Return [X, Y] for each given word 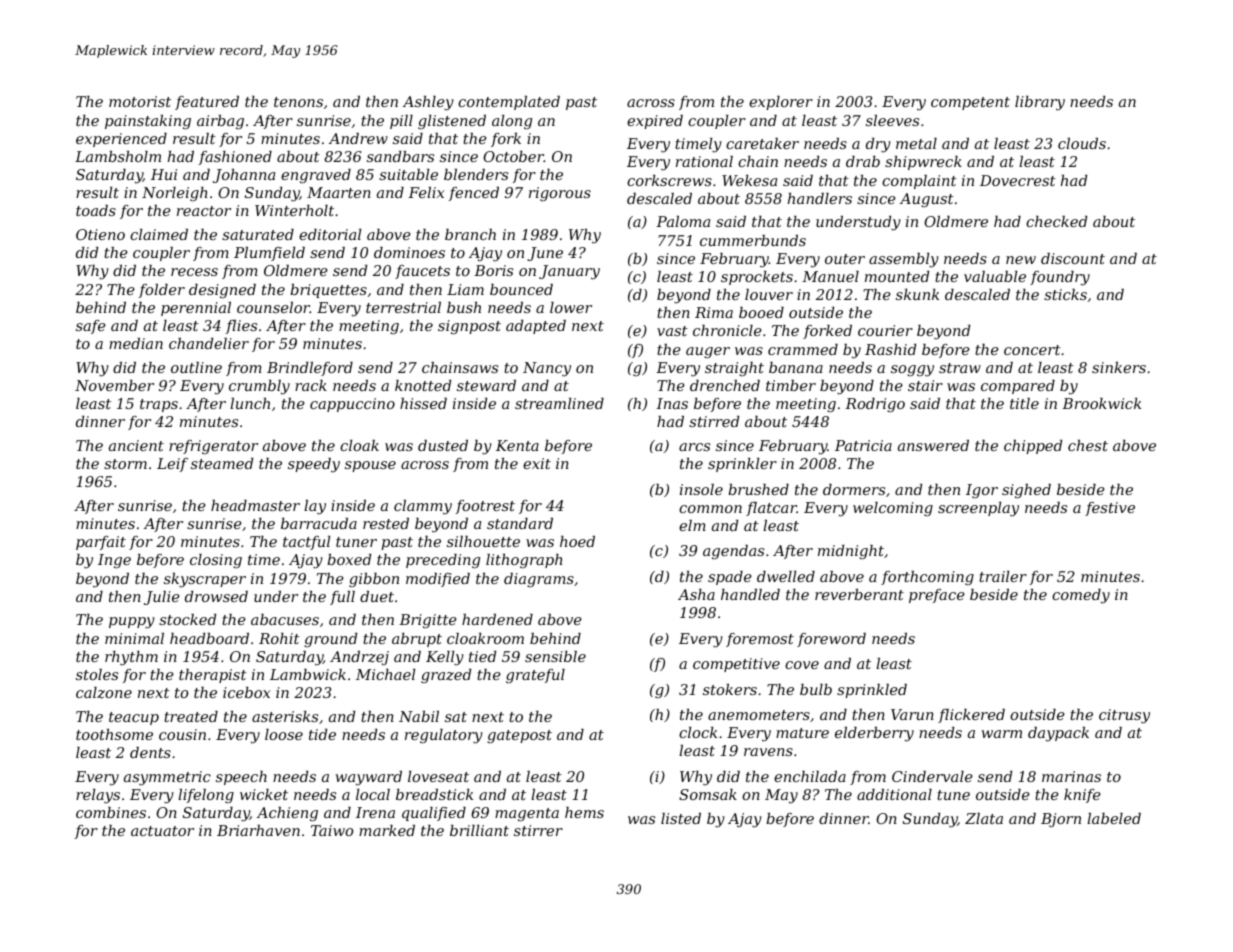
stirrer [538, 830]
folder [162, 291]
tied [482, 656]
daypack [1058, 734]
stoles [97, 674]
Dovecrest [1018, 180]
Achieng [287, 814]
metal [916, 143]
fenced [474, 194]
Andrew [358, 138]
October [513, 156]
